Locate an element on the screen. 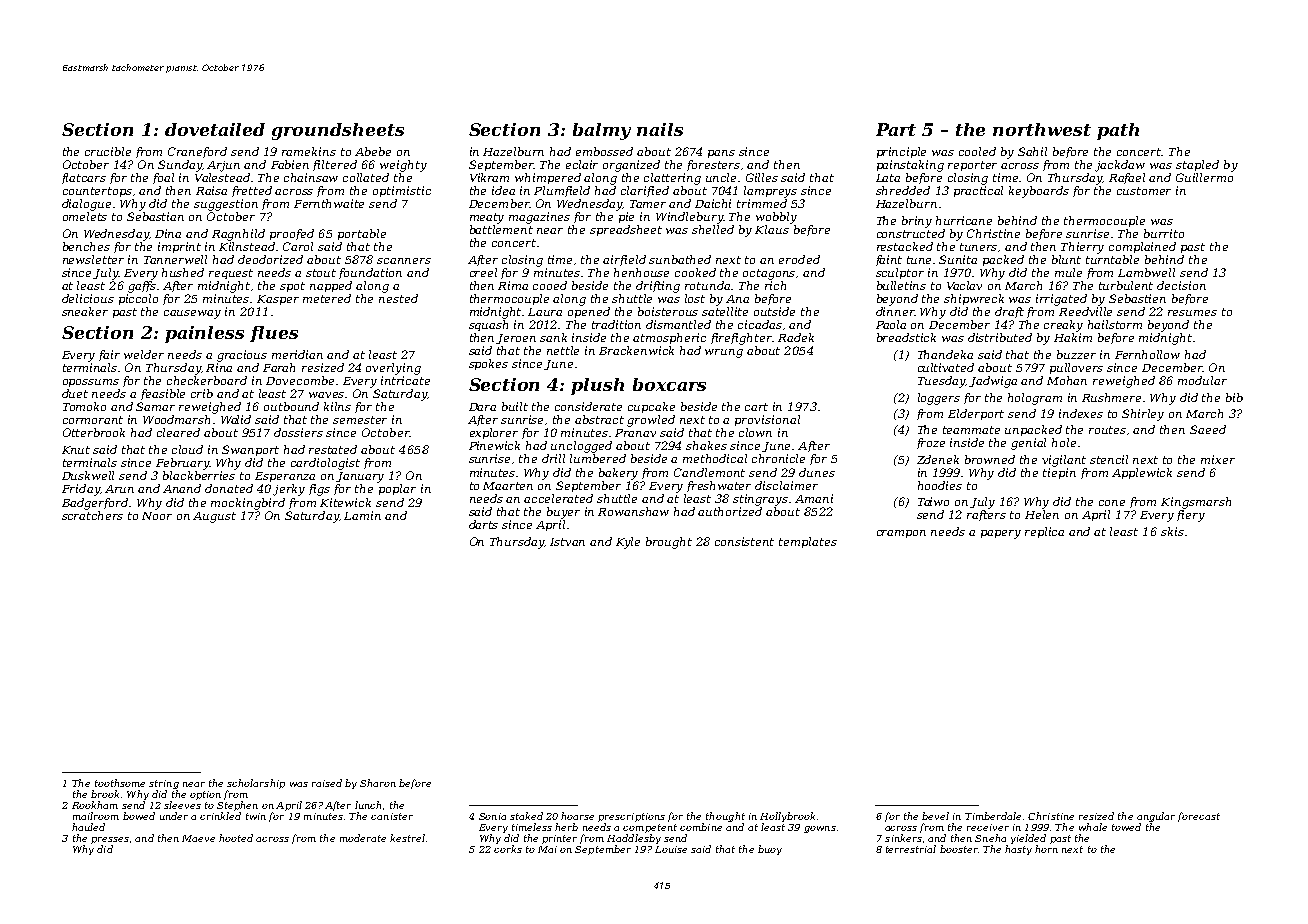 This screenshot has width=1308, height=924. nails is located at coordinates (660, 129).
